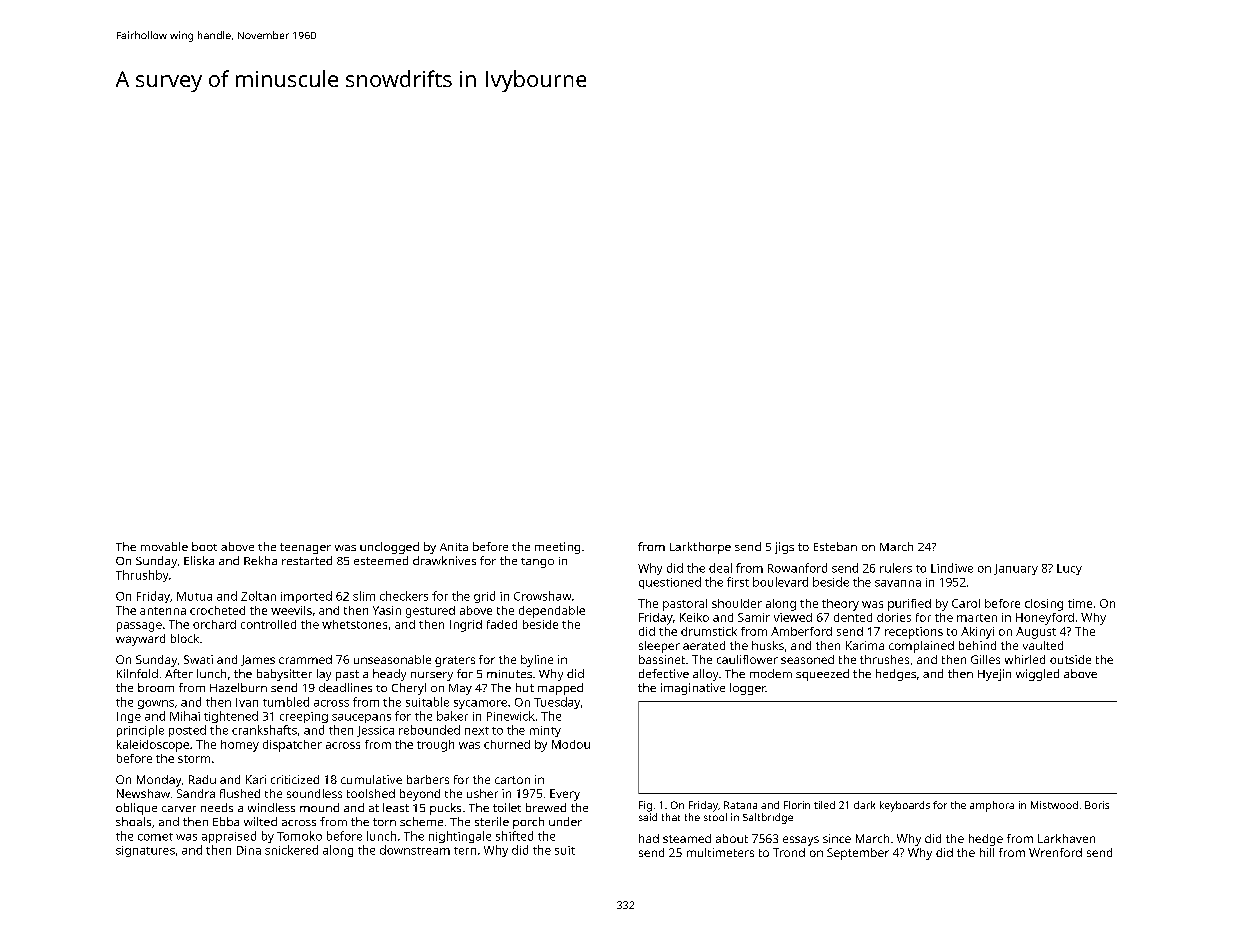 The image size is (1233, 952). Describe the element at coordinates (145, 851) in the screenshot. I see `signatures` at that location.
